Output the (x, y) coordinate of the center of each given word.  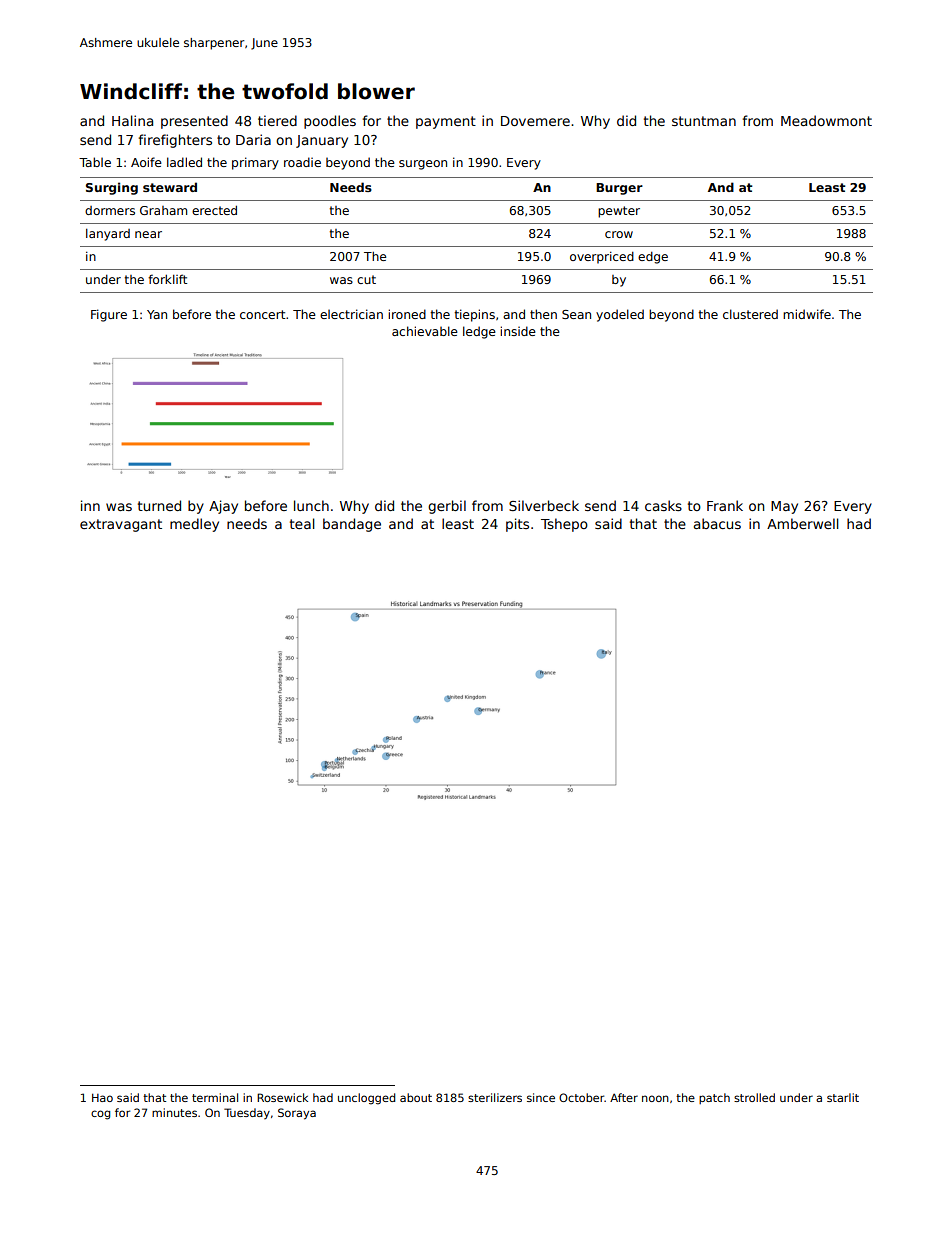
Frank (725, 505)
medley (194, 525)
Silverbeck (544, 505)
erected (214, 210)
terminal (215, 1097)
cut (366, 279)
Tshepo (564, 525)
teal (302, 523)
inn (90, 505)
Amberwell (803, 523)
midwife (807, 314)
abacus (717, 523)
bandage (352, 525)
